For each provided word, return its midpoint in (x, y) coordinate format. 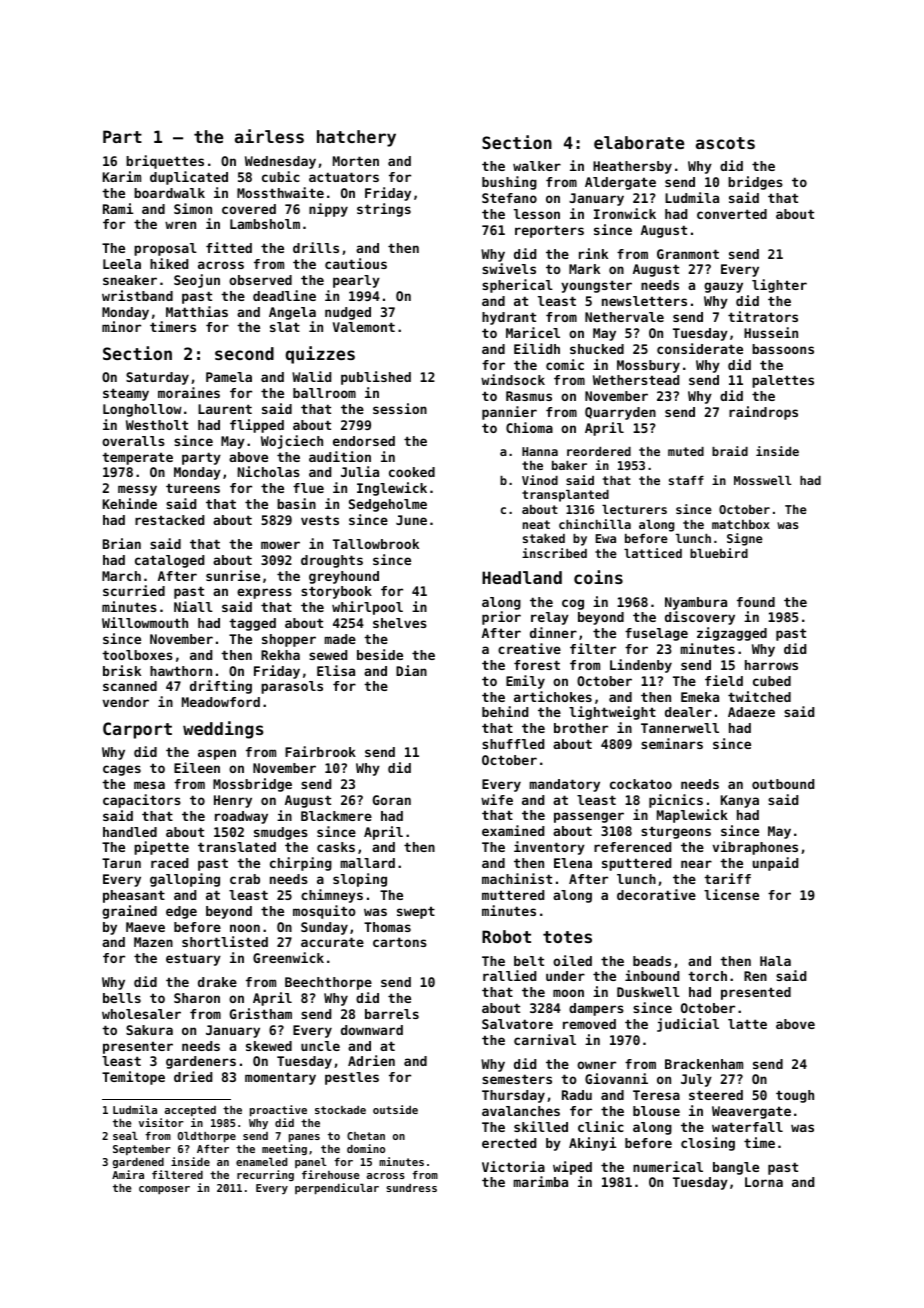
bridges (755, 183)
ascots (725, 143)
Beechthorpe (328, 983)
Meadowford (221, 702)
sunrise (233, 575)
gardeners (201, 1062)
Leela (122, 264)
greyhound (344, 577)
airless (269, 136)
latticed (653, 553)
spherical (517, 286)
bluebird (719, 553)
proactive (278, 1111)
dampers (596, 1009)
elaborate (639, 142)
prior (501, 618)
